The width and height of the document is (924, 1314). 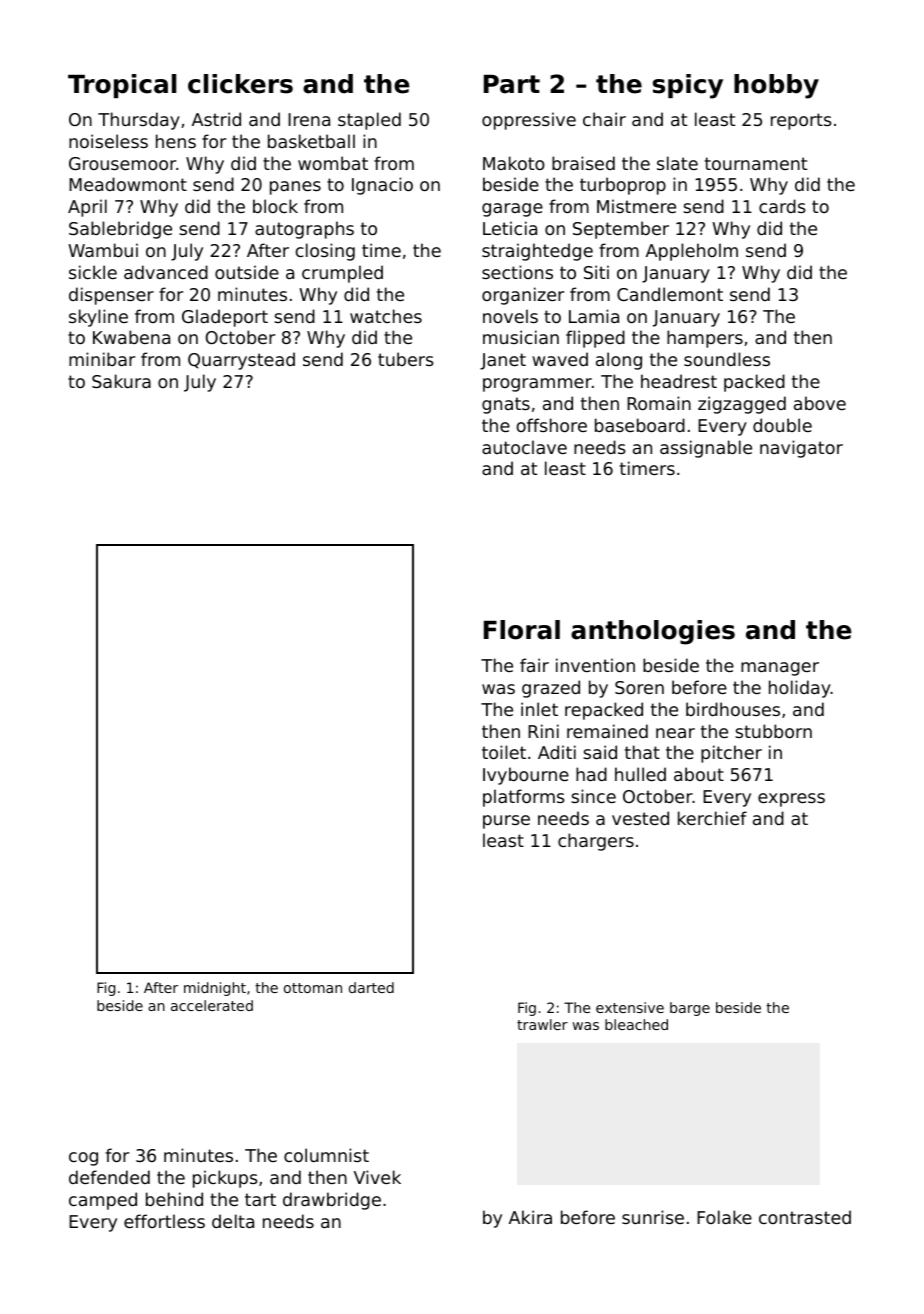 I want to click on barge, so click(x=690, y=1009).
